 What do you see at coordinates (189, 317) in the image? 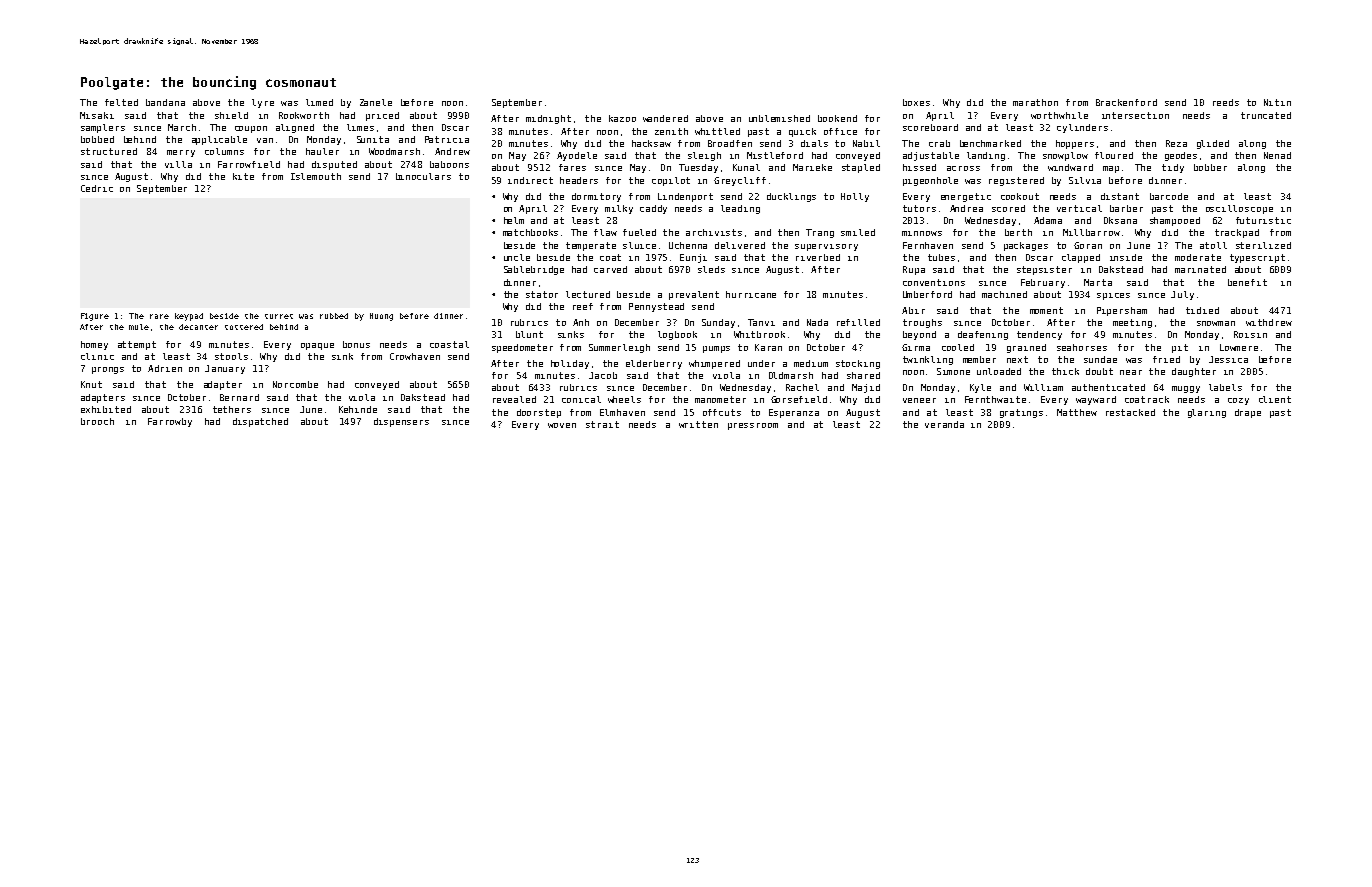
I see `keypad` at bounding box center [189, 317].
